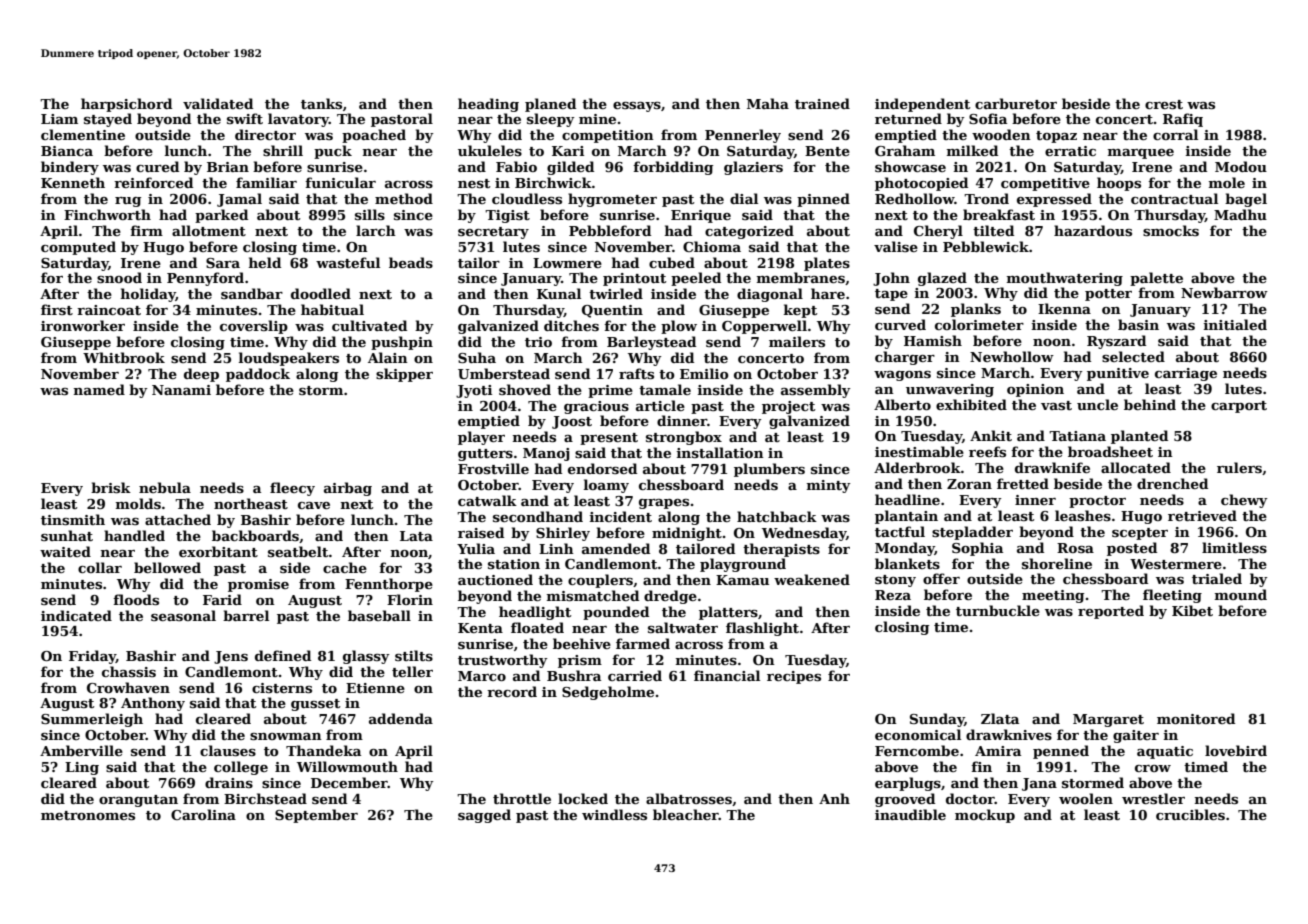 The image size is (1308, 924). What do you see at coordinates (727, 675) in the screenshot?
I see `financial` at bounding box center [727, 675].
